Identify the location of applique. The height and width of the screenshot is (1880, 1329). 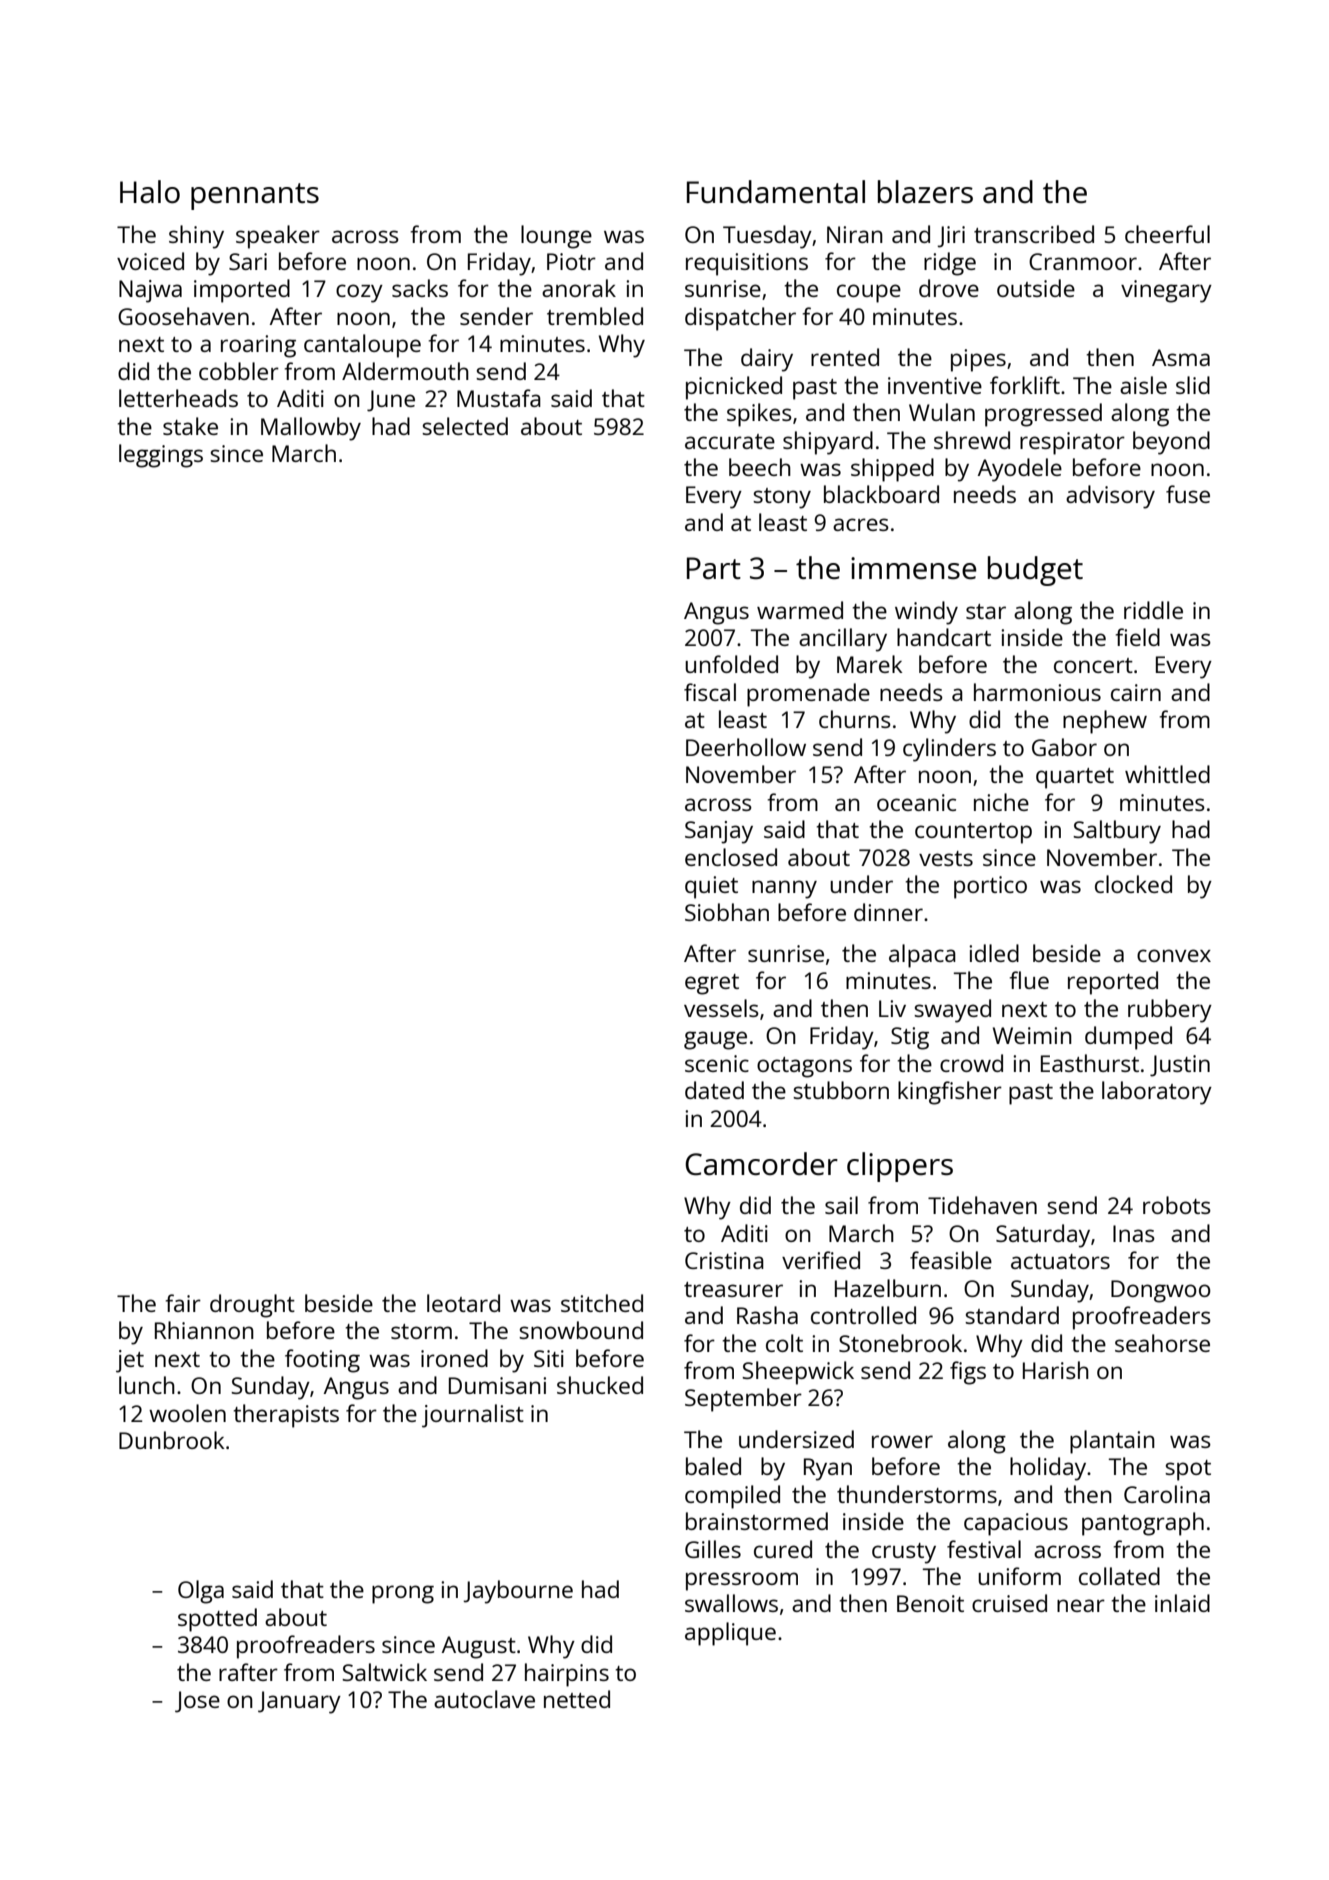
(730, 1634).
